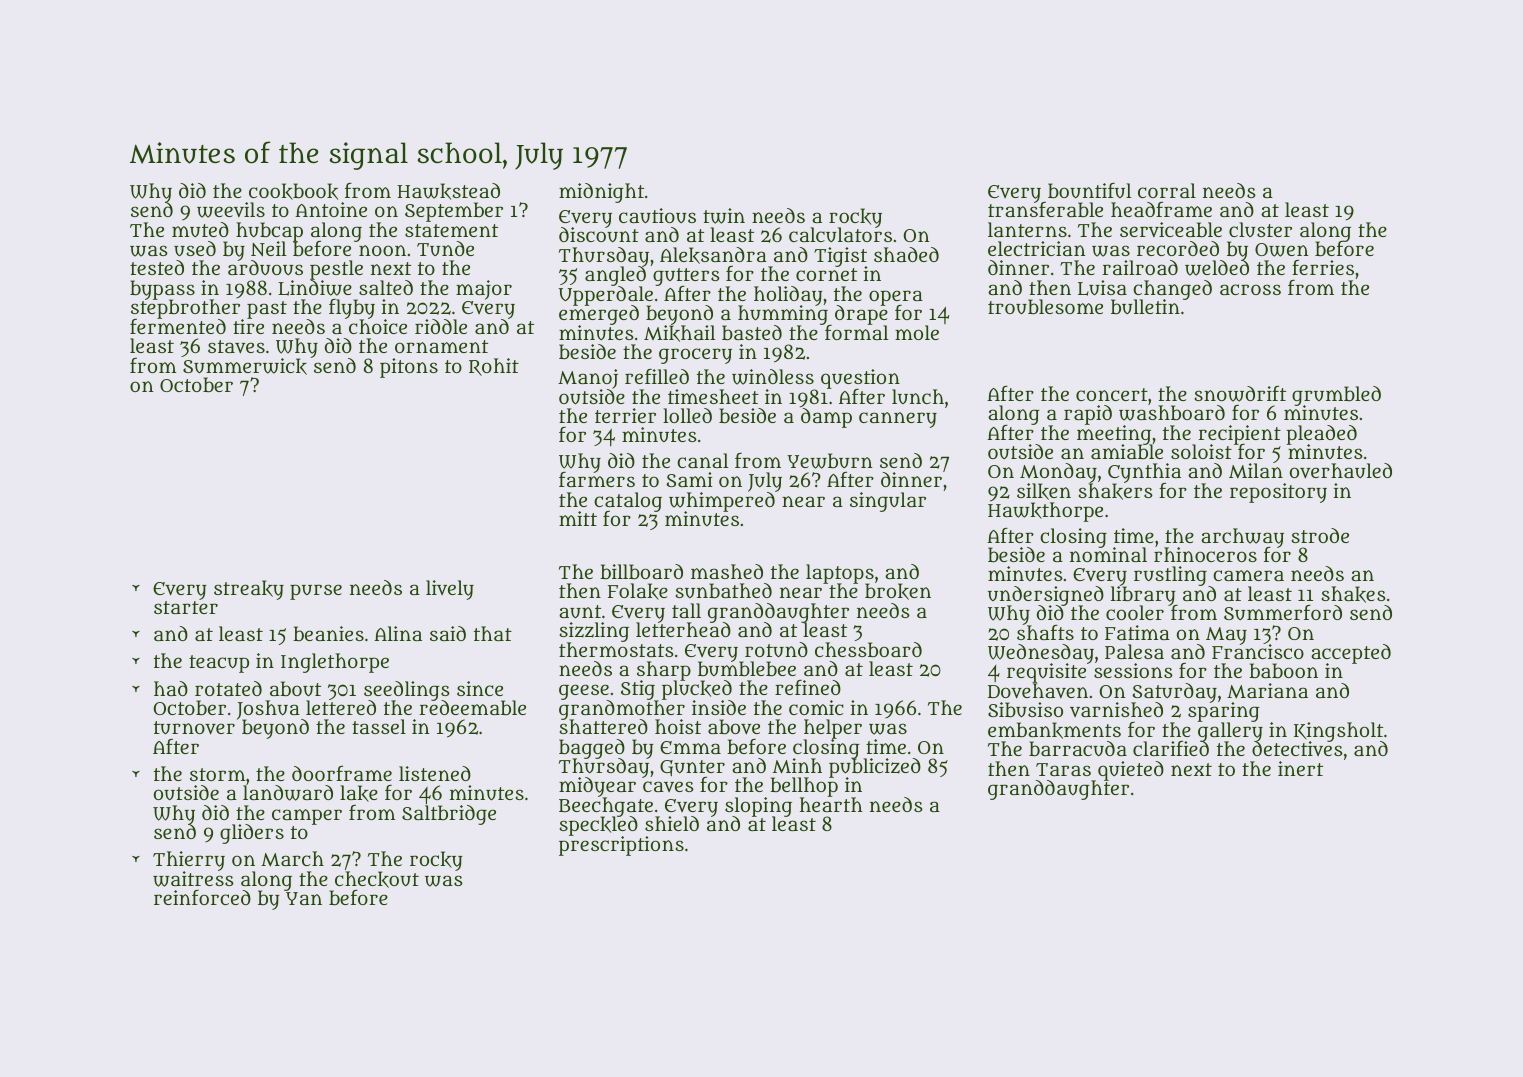 The height and width of the image is (1077, 1523). I want to click on Wednesday, so click(1041, 654).
